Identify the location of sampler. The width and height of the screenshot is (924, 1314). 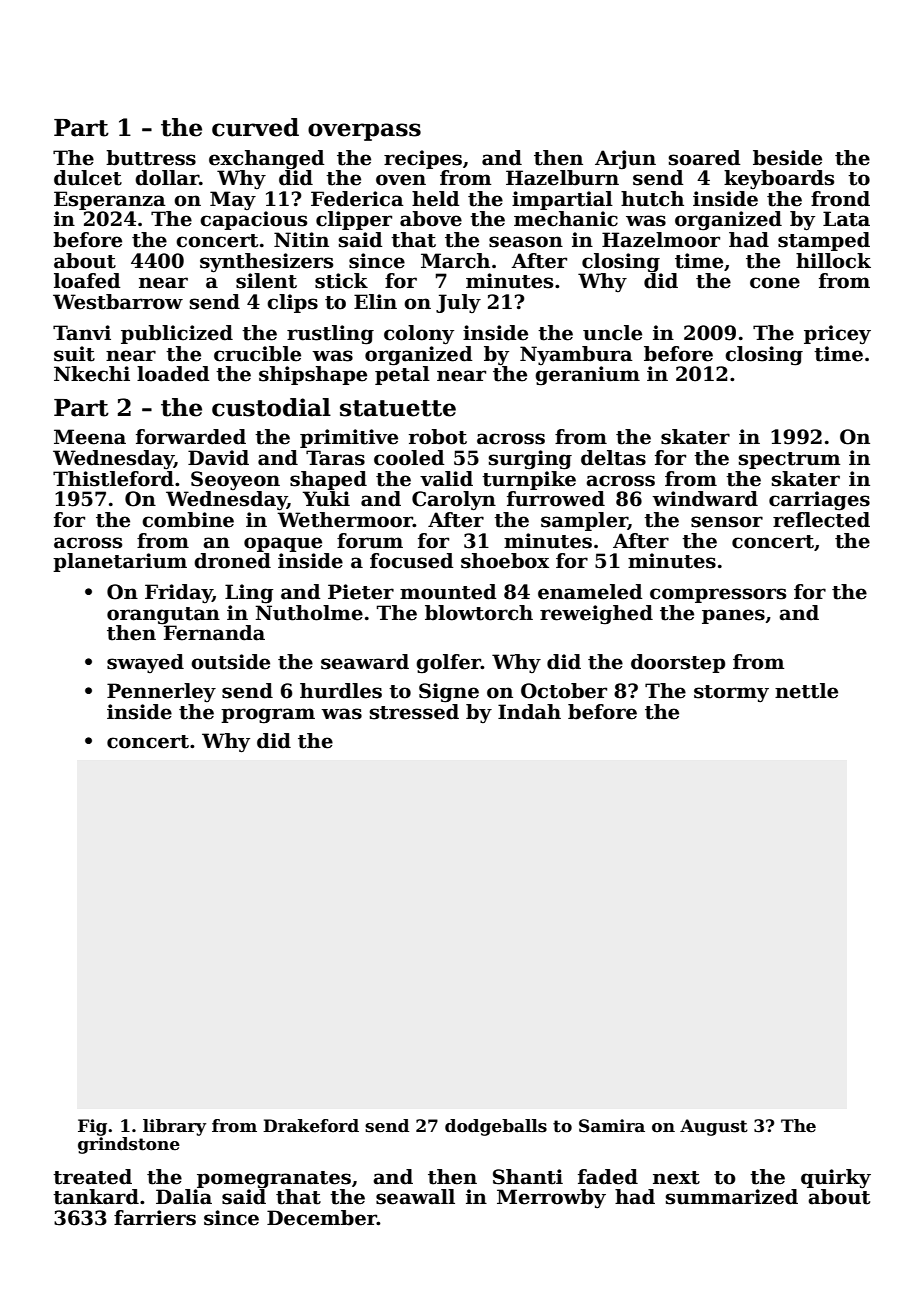
(584, 521).
